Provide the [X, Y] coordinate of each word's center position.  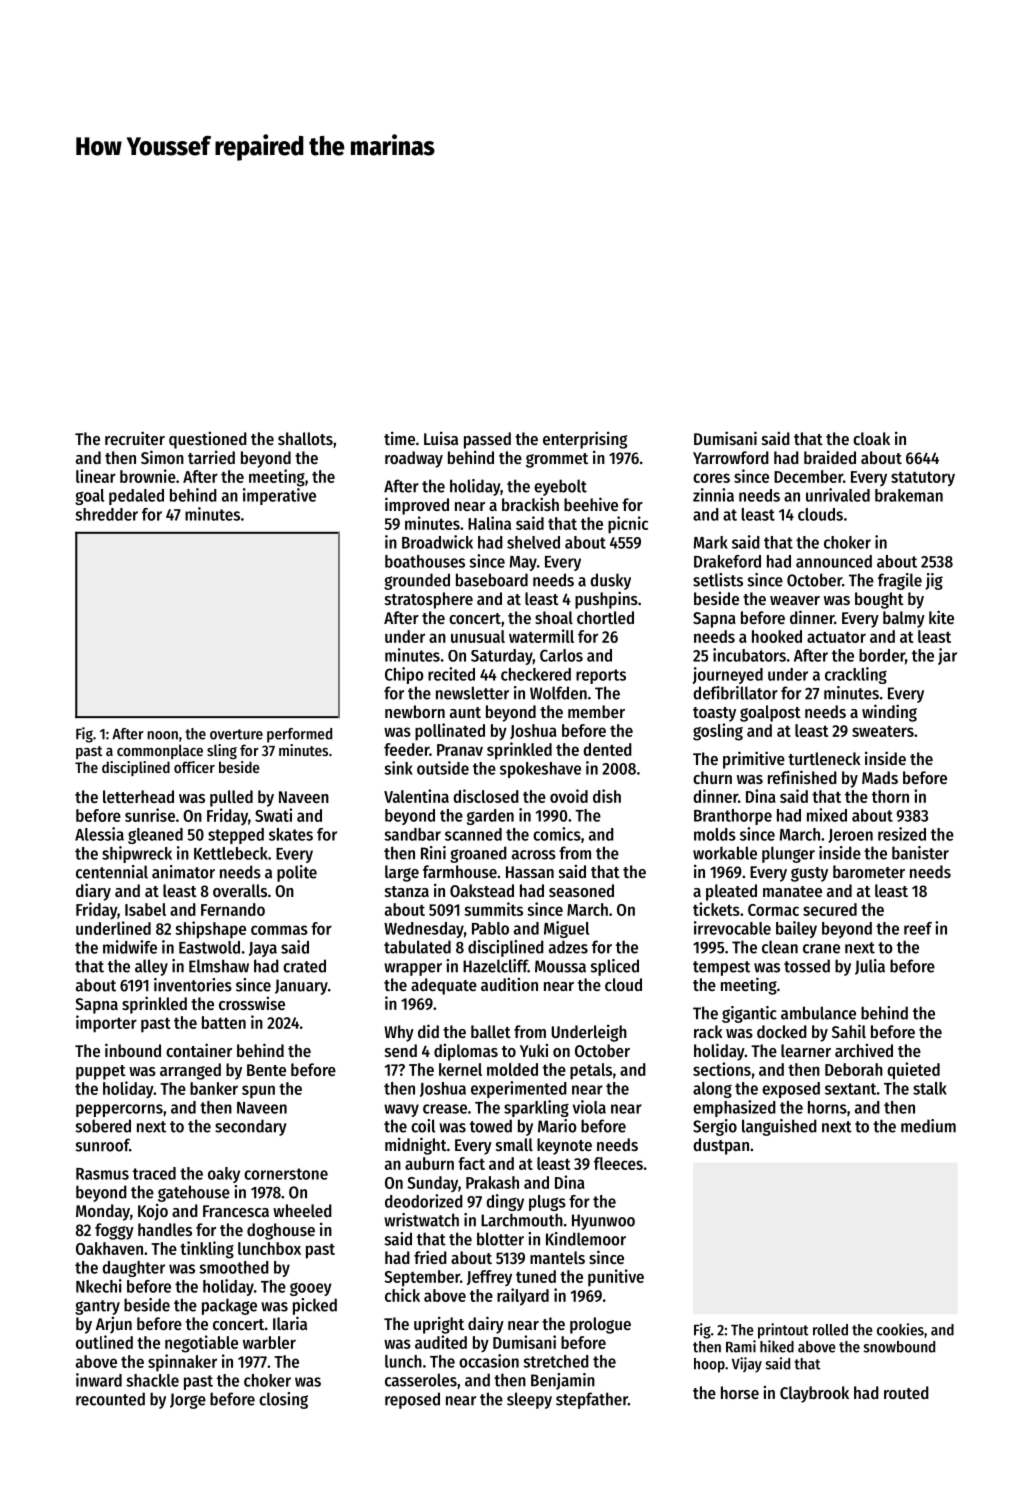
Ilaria [290, 1323]
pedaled [136, 497]
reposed [412, 1400]
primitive [754, 760]
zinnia [713, 495]
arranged [190, 1071]
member [596, 711]
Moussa [560, 966]
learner [806, 1050]
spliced [615, 967]
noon [162, 735]
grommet [557, 460]
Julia [870, 967]
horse [740, 1392]
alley [151, 967]
